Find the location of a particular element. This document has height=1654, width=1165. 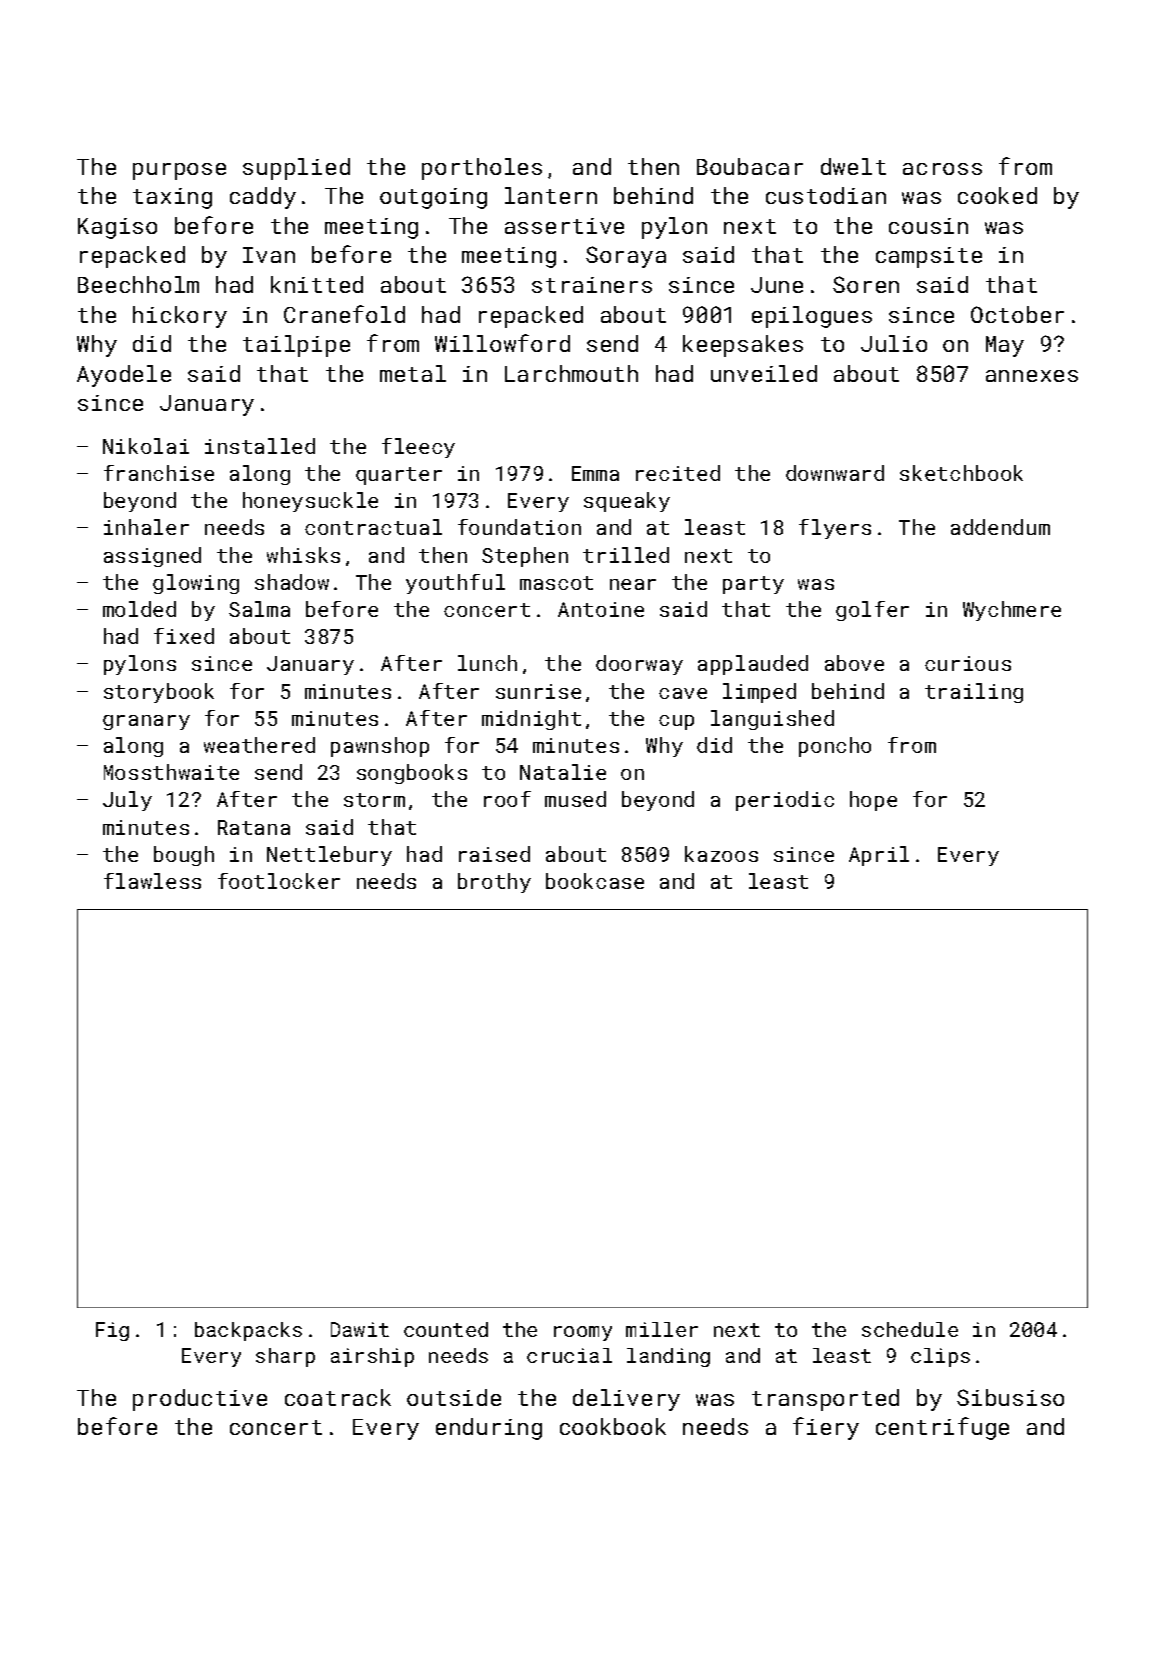

Julio is located at coordinates (894, 343).
